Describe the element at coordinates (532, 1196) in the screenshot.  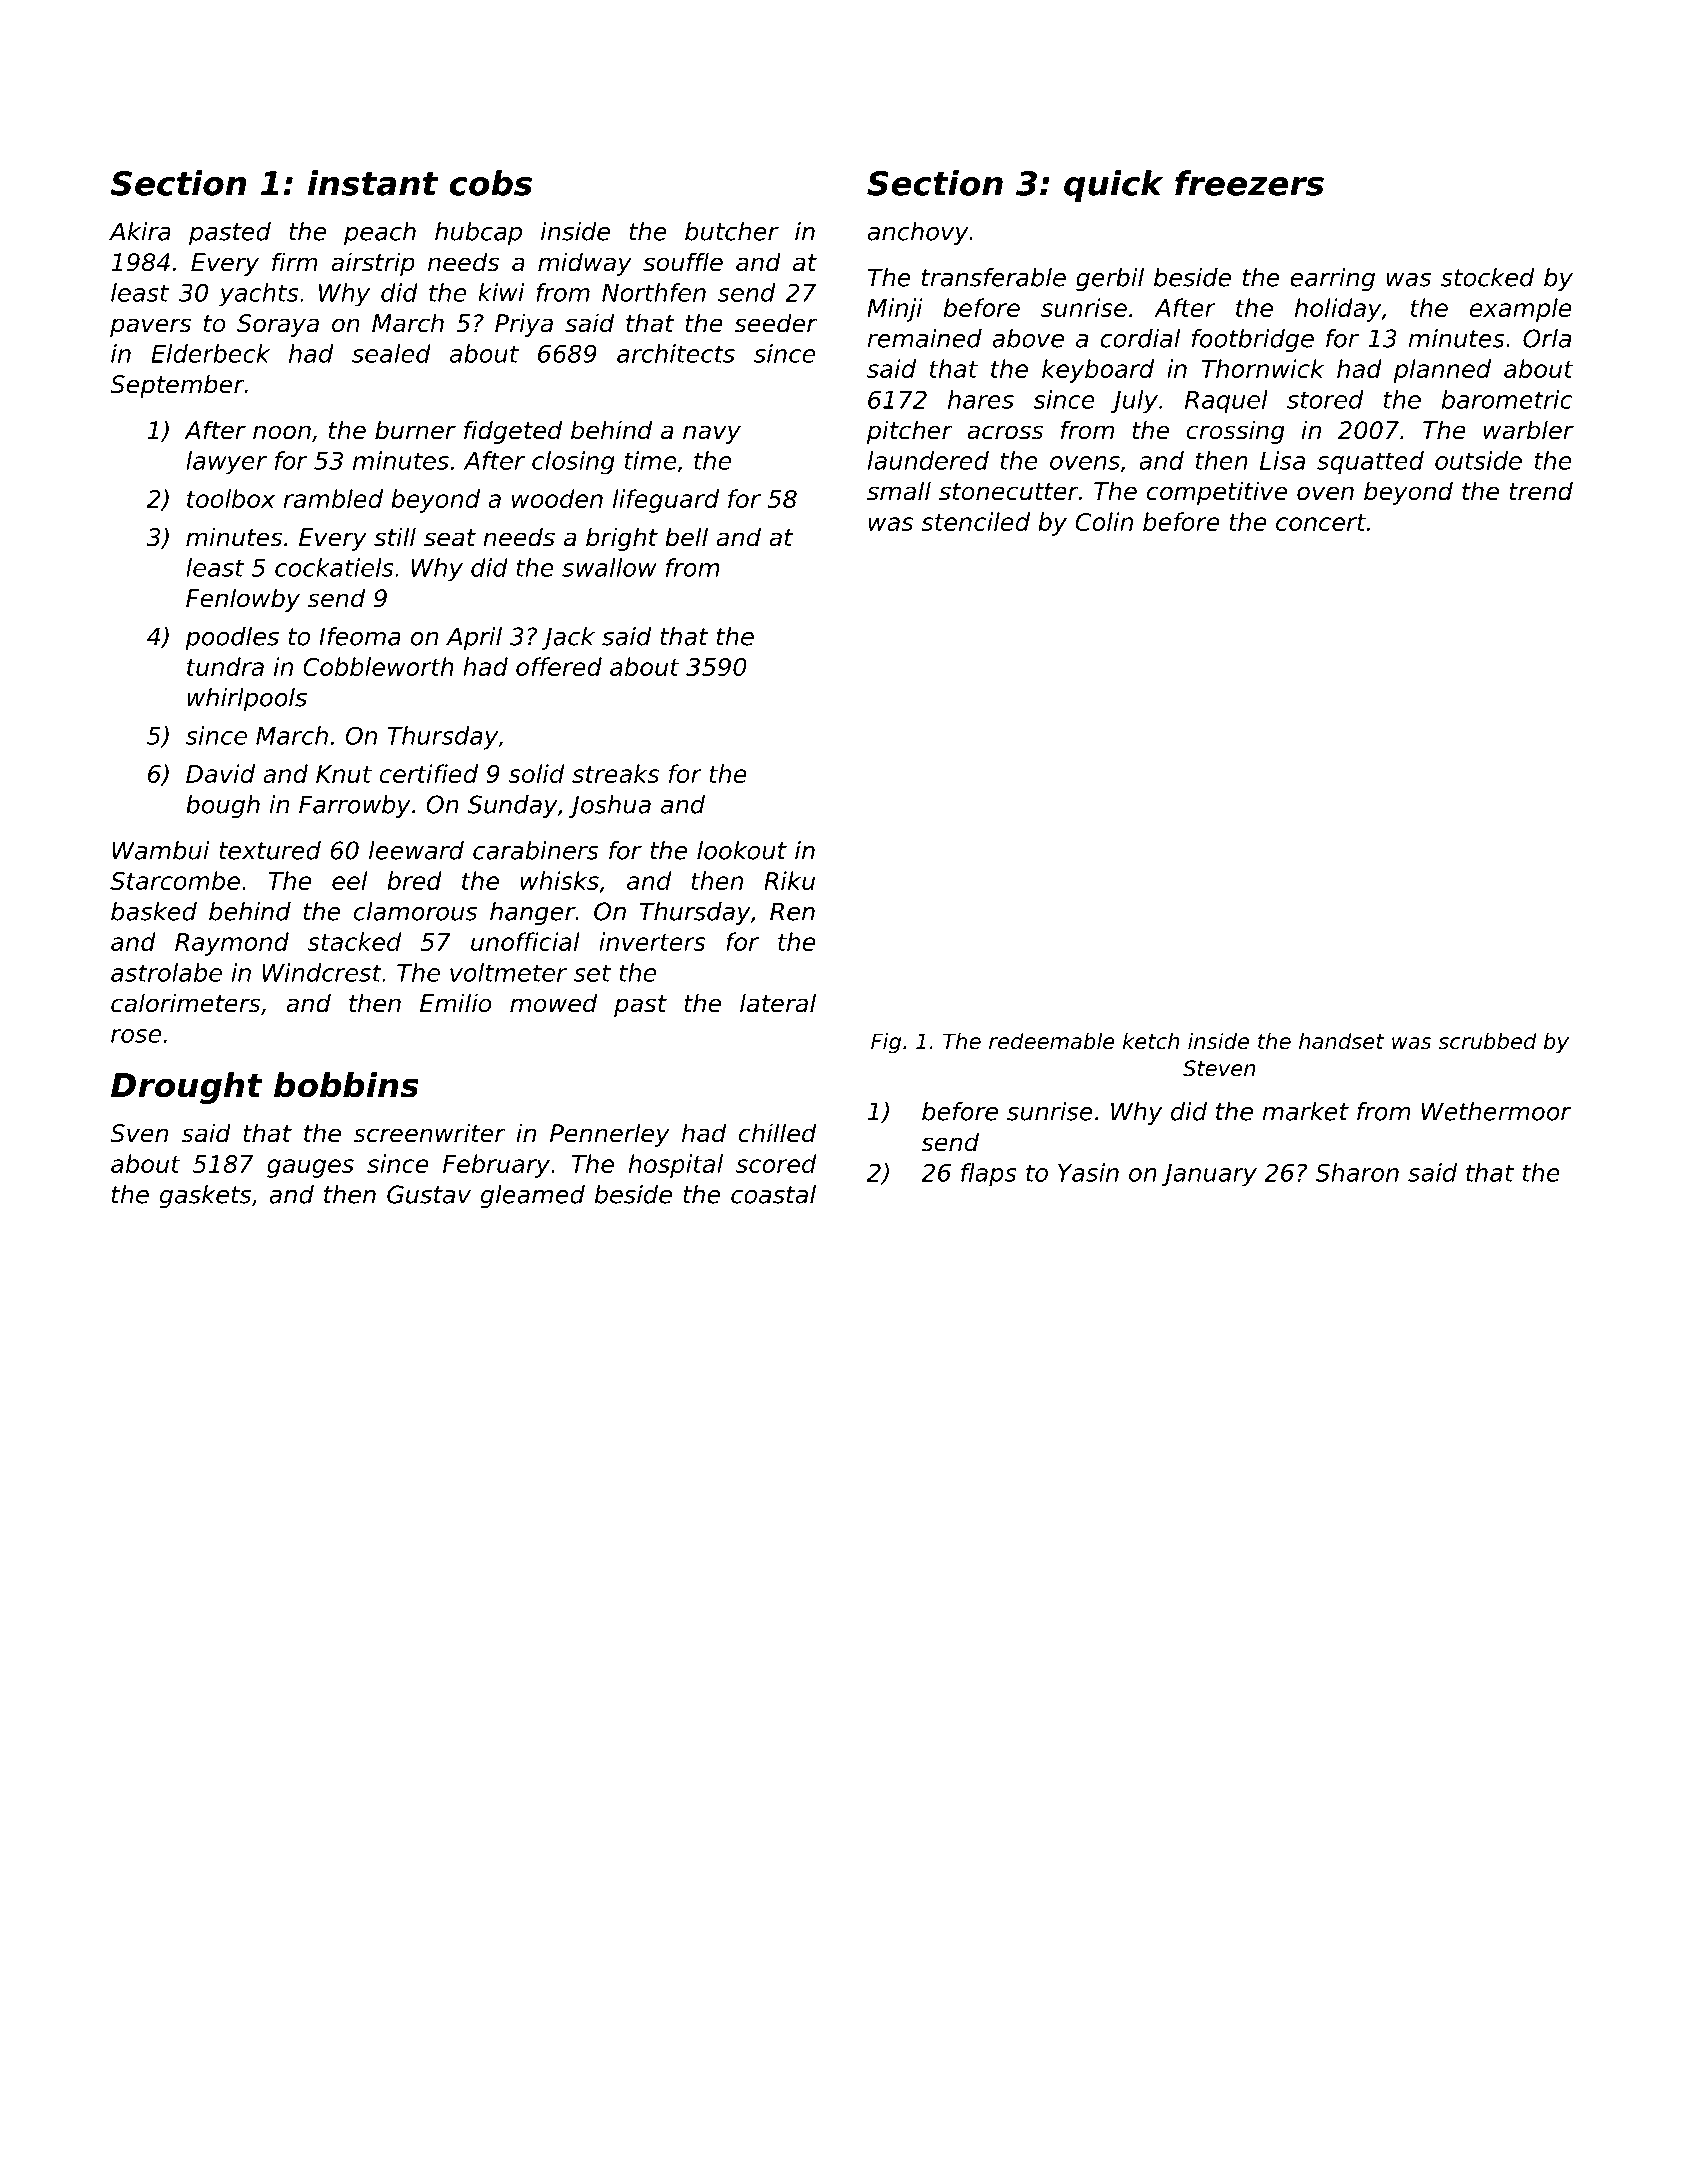
I see `gleamed` at that location.
